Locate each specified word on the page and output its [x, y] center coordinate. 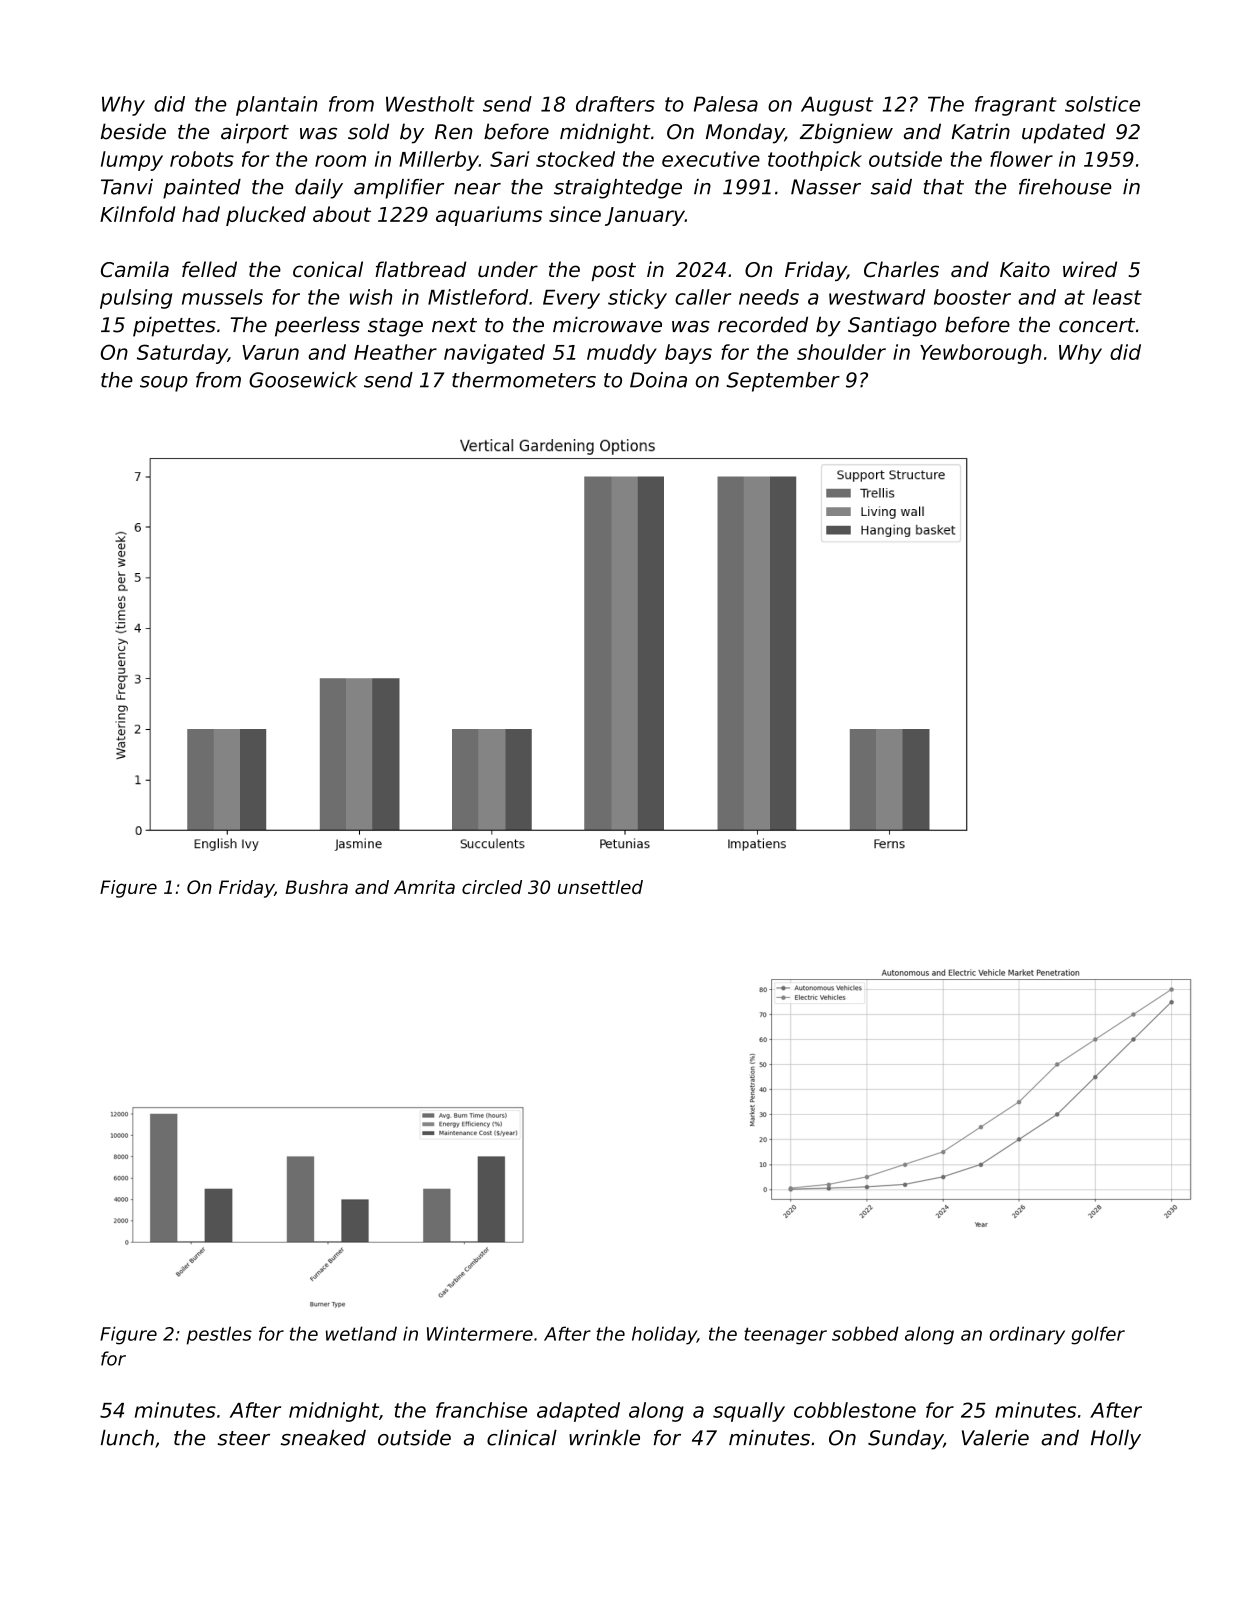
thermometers [524, 380]
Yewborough [981, 354]
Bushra [316, 887]
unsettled [600, 887]
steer [244, 1438]
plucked [266, 216]
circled [492, 887]
